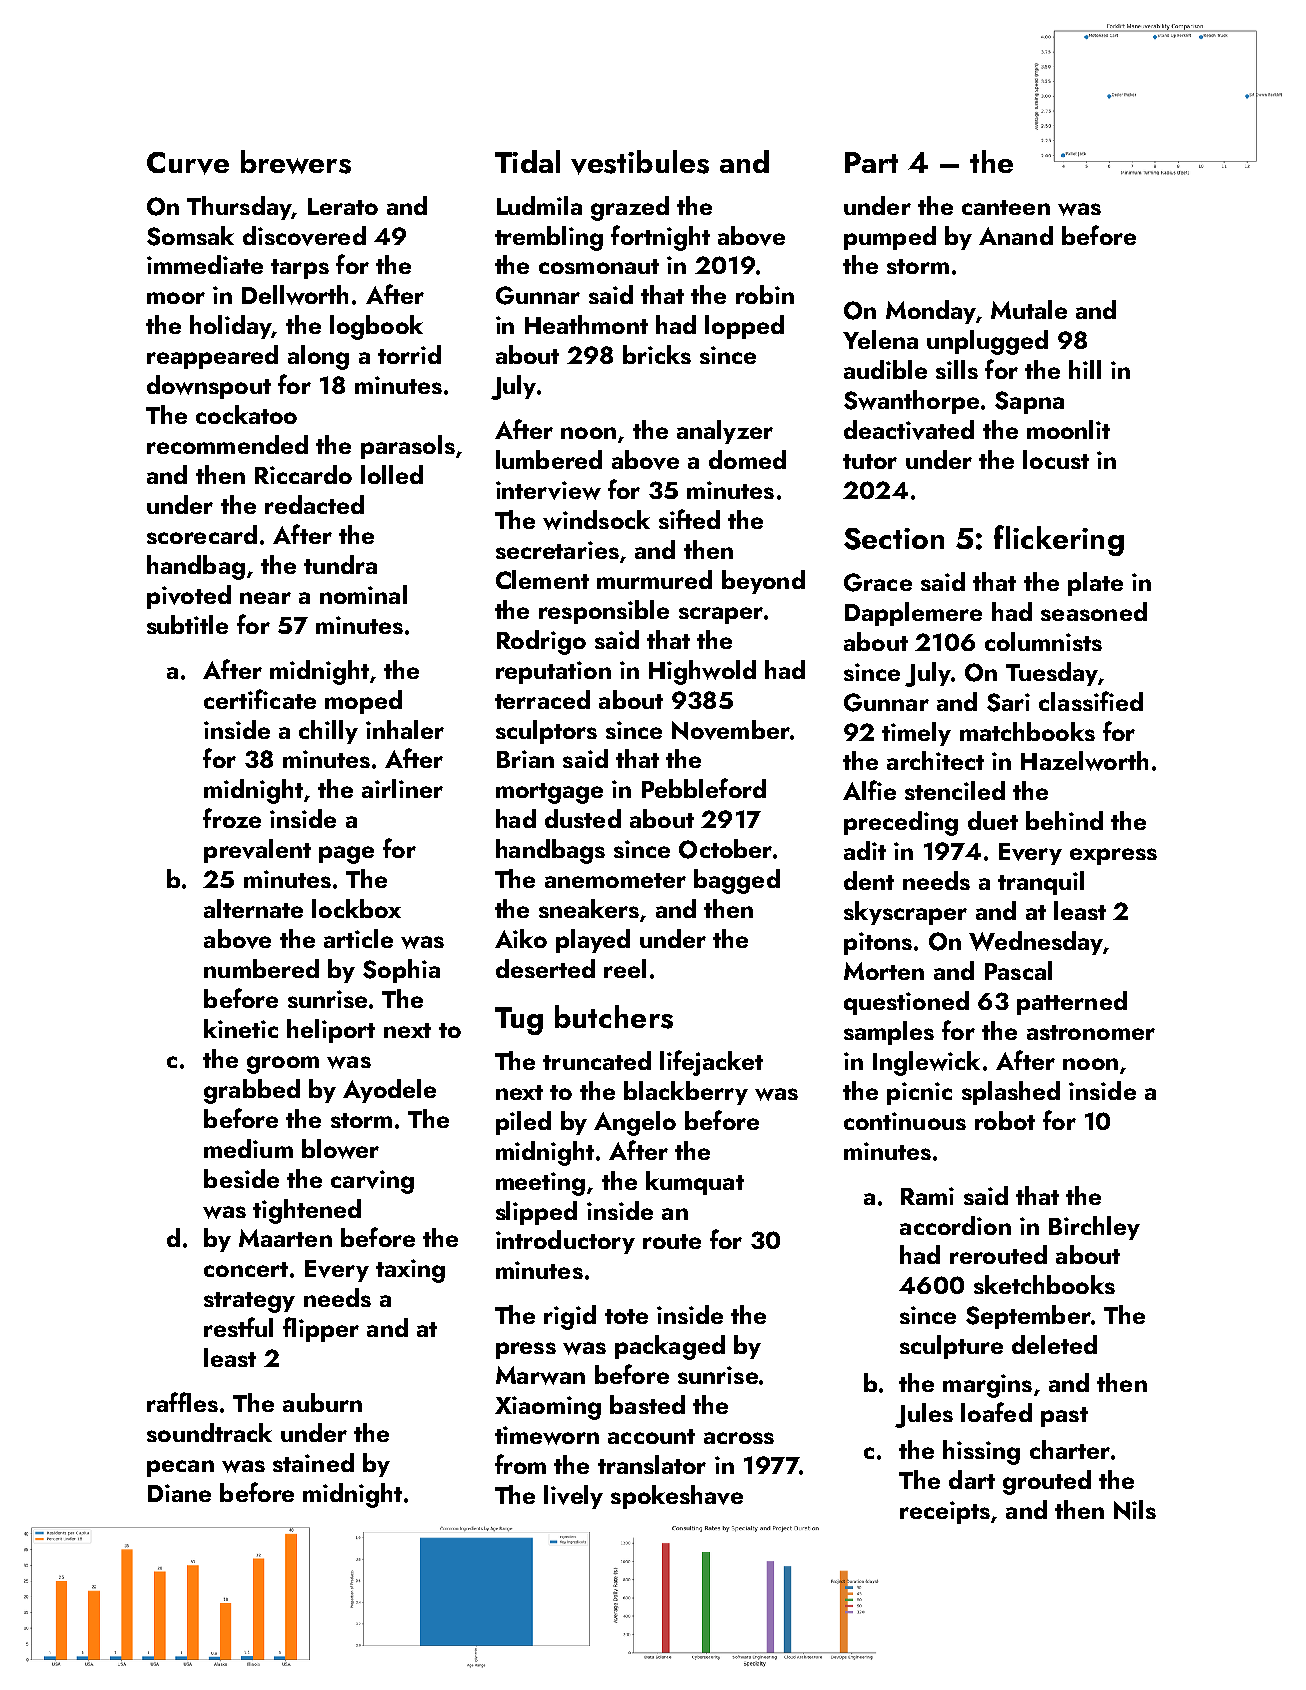  What do you see at coordinates (704, 788) in the document?
I see `Pebbleford` at bounding box center [704, 788].
